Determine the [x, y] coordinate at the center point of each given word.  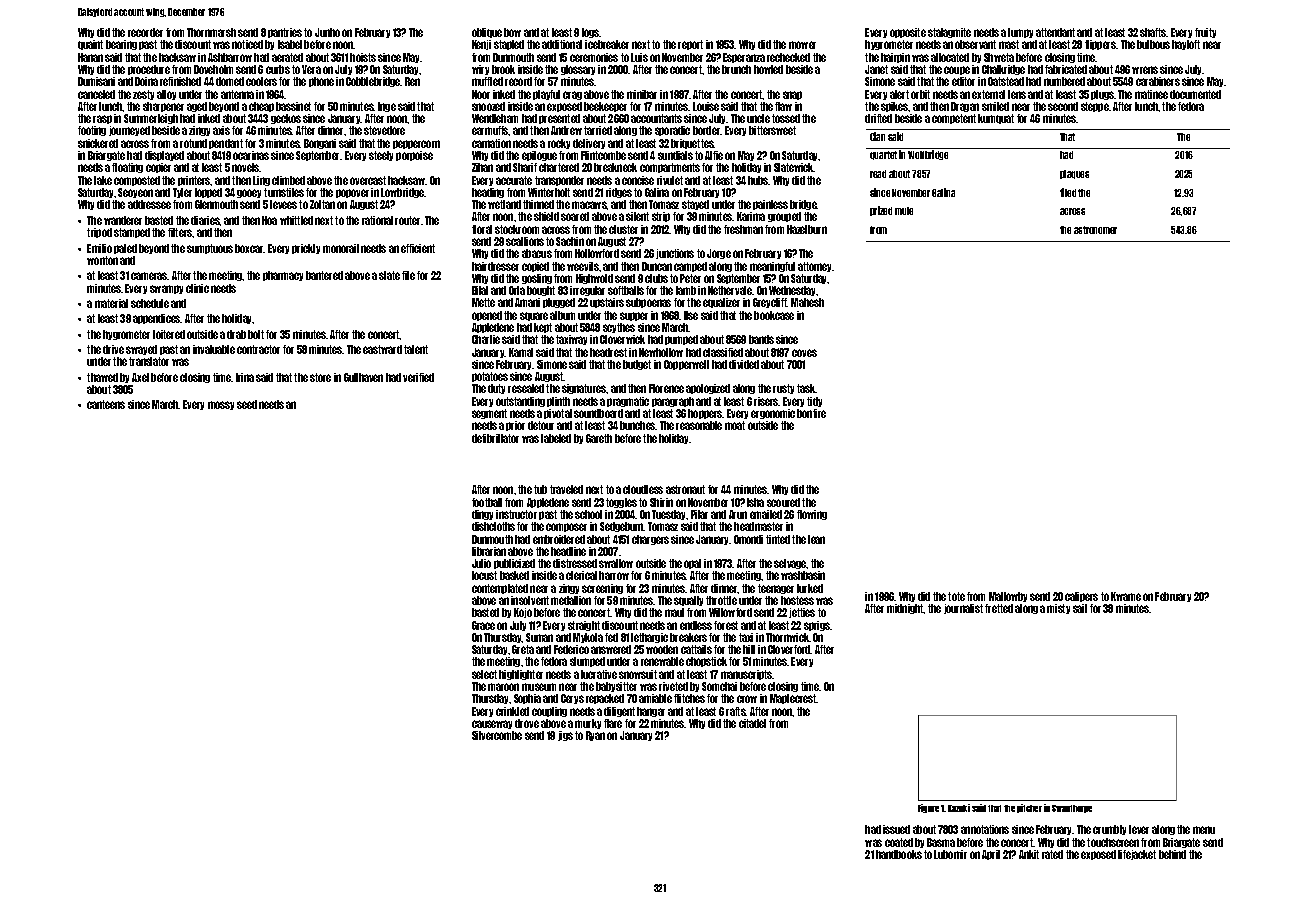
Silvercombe [497, 735]
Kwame [1126, 596]
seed [247, 404]
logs [591, 33]
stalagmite [949, 33]
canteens [106, 404]
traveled [566, 489]
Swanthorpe [1072, 809]
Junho [327, 32]
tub [540, 489]
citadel [752, 723]
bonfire [811, 413]
